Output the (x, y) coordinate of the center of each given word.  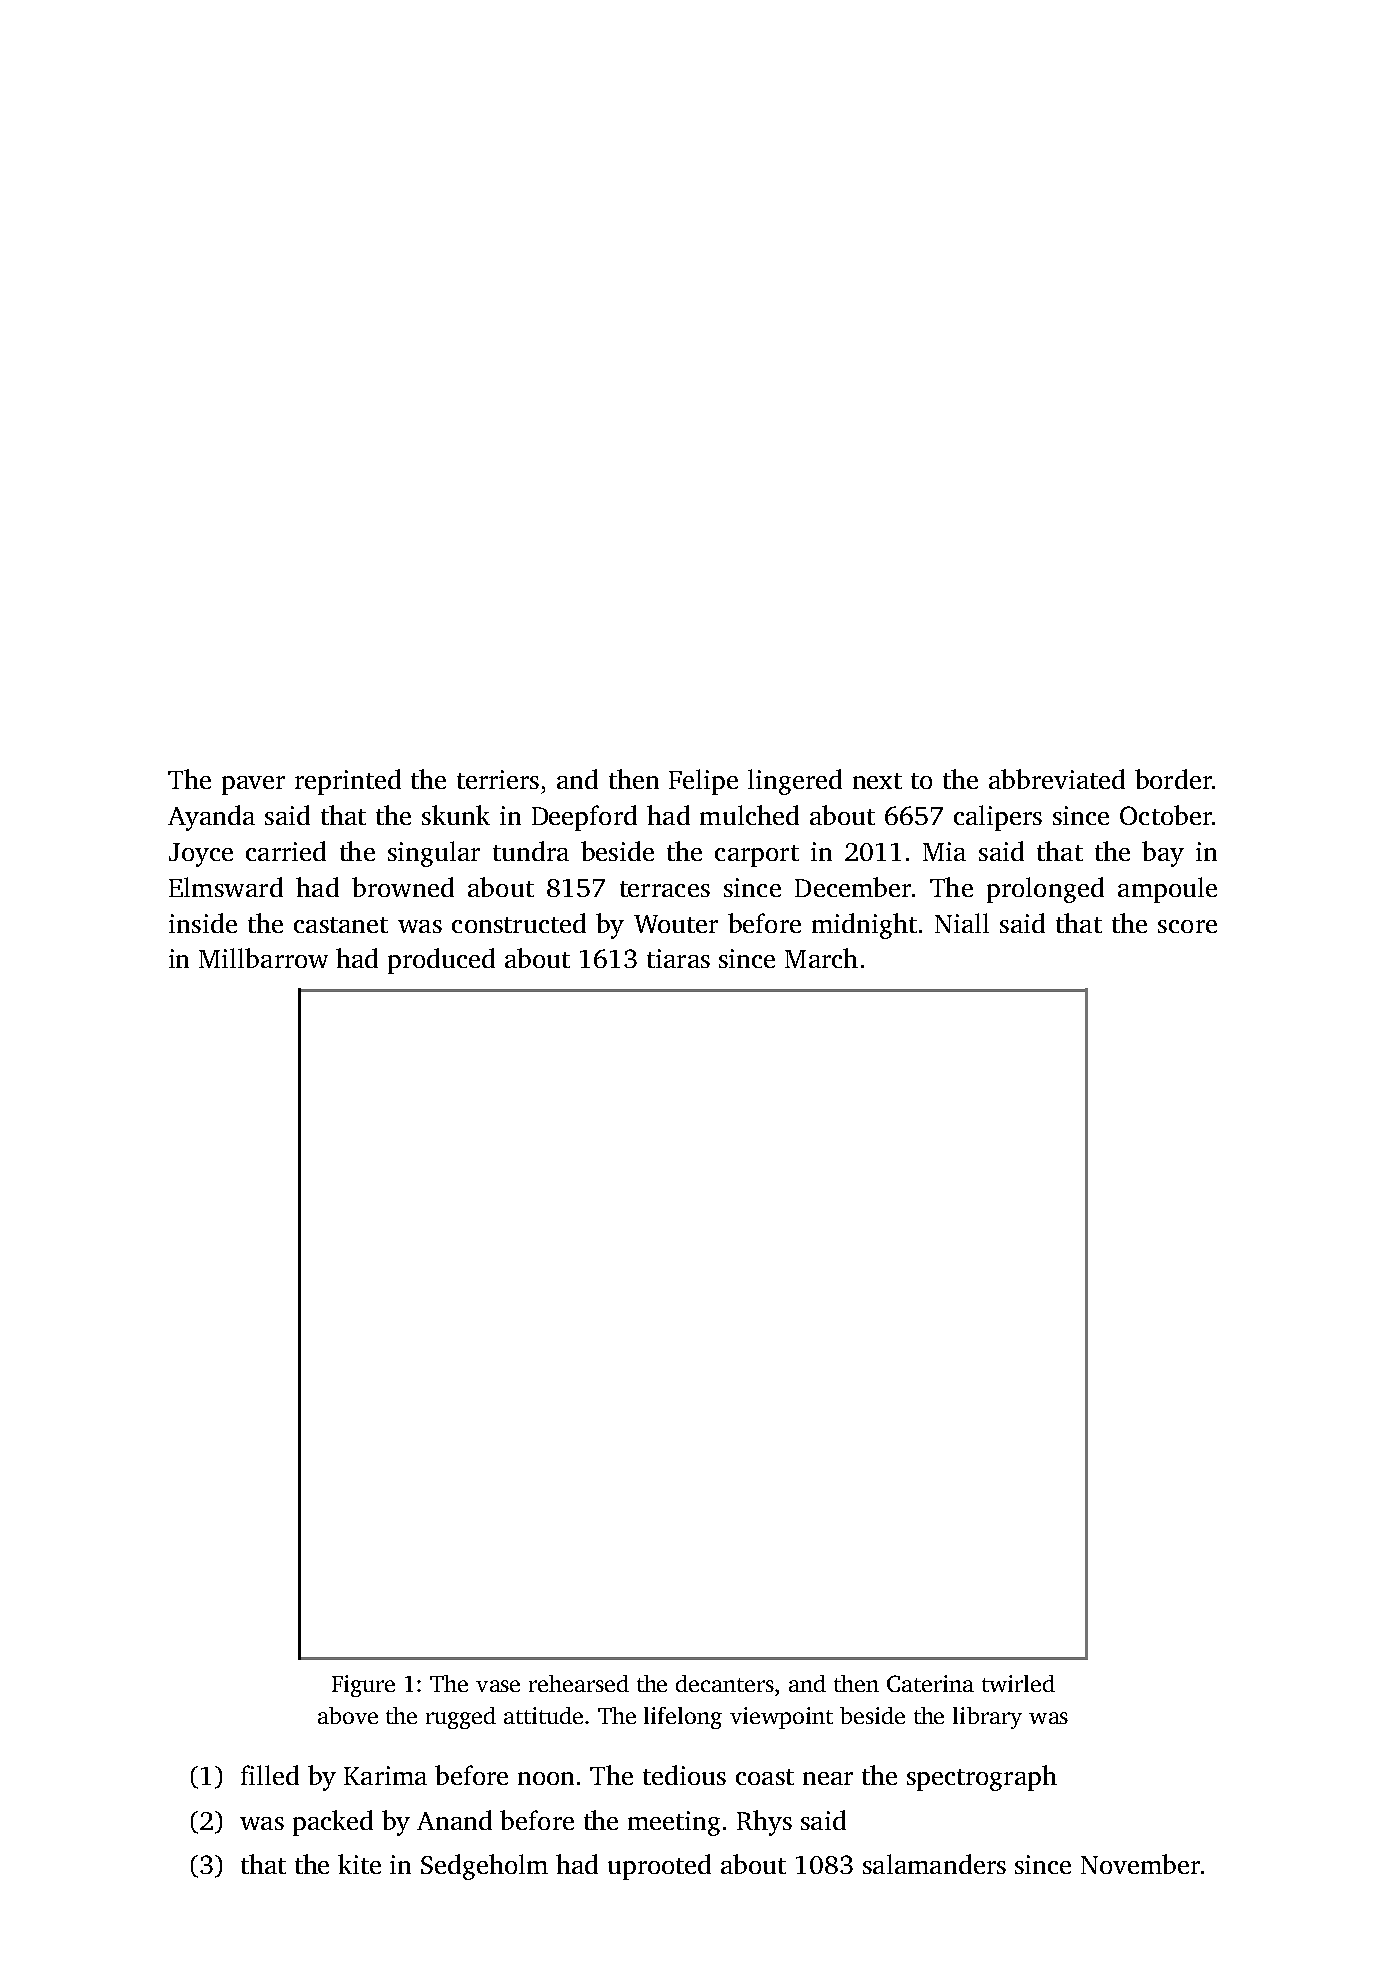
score (1187, 926)
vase (498, 1686)
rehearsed (579, 1683)
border (1173, 779)
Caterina (930, 1683)
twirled (1018, 1683)
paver (253, 785)
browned (403, 887)
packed (333, 1823)
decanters (725, 1683)
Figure (363, 1686)
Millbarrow (263, 958)
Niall (962, 923)
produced (441, 961)
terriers (498, 779)
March (821, 958)
